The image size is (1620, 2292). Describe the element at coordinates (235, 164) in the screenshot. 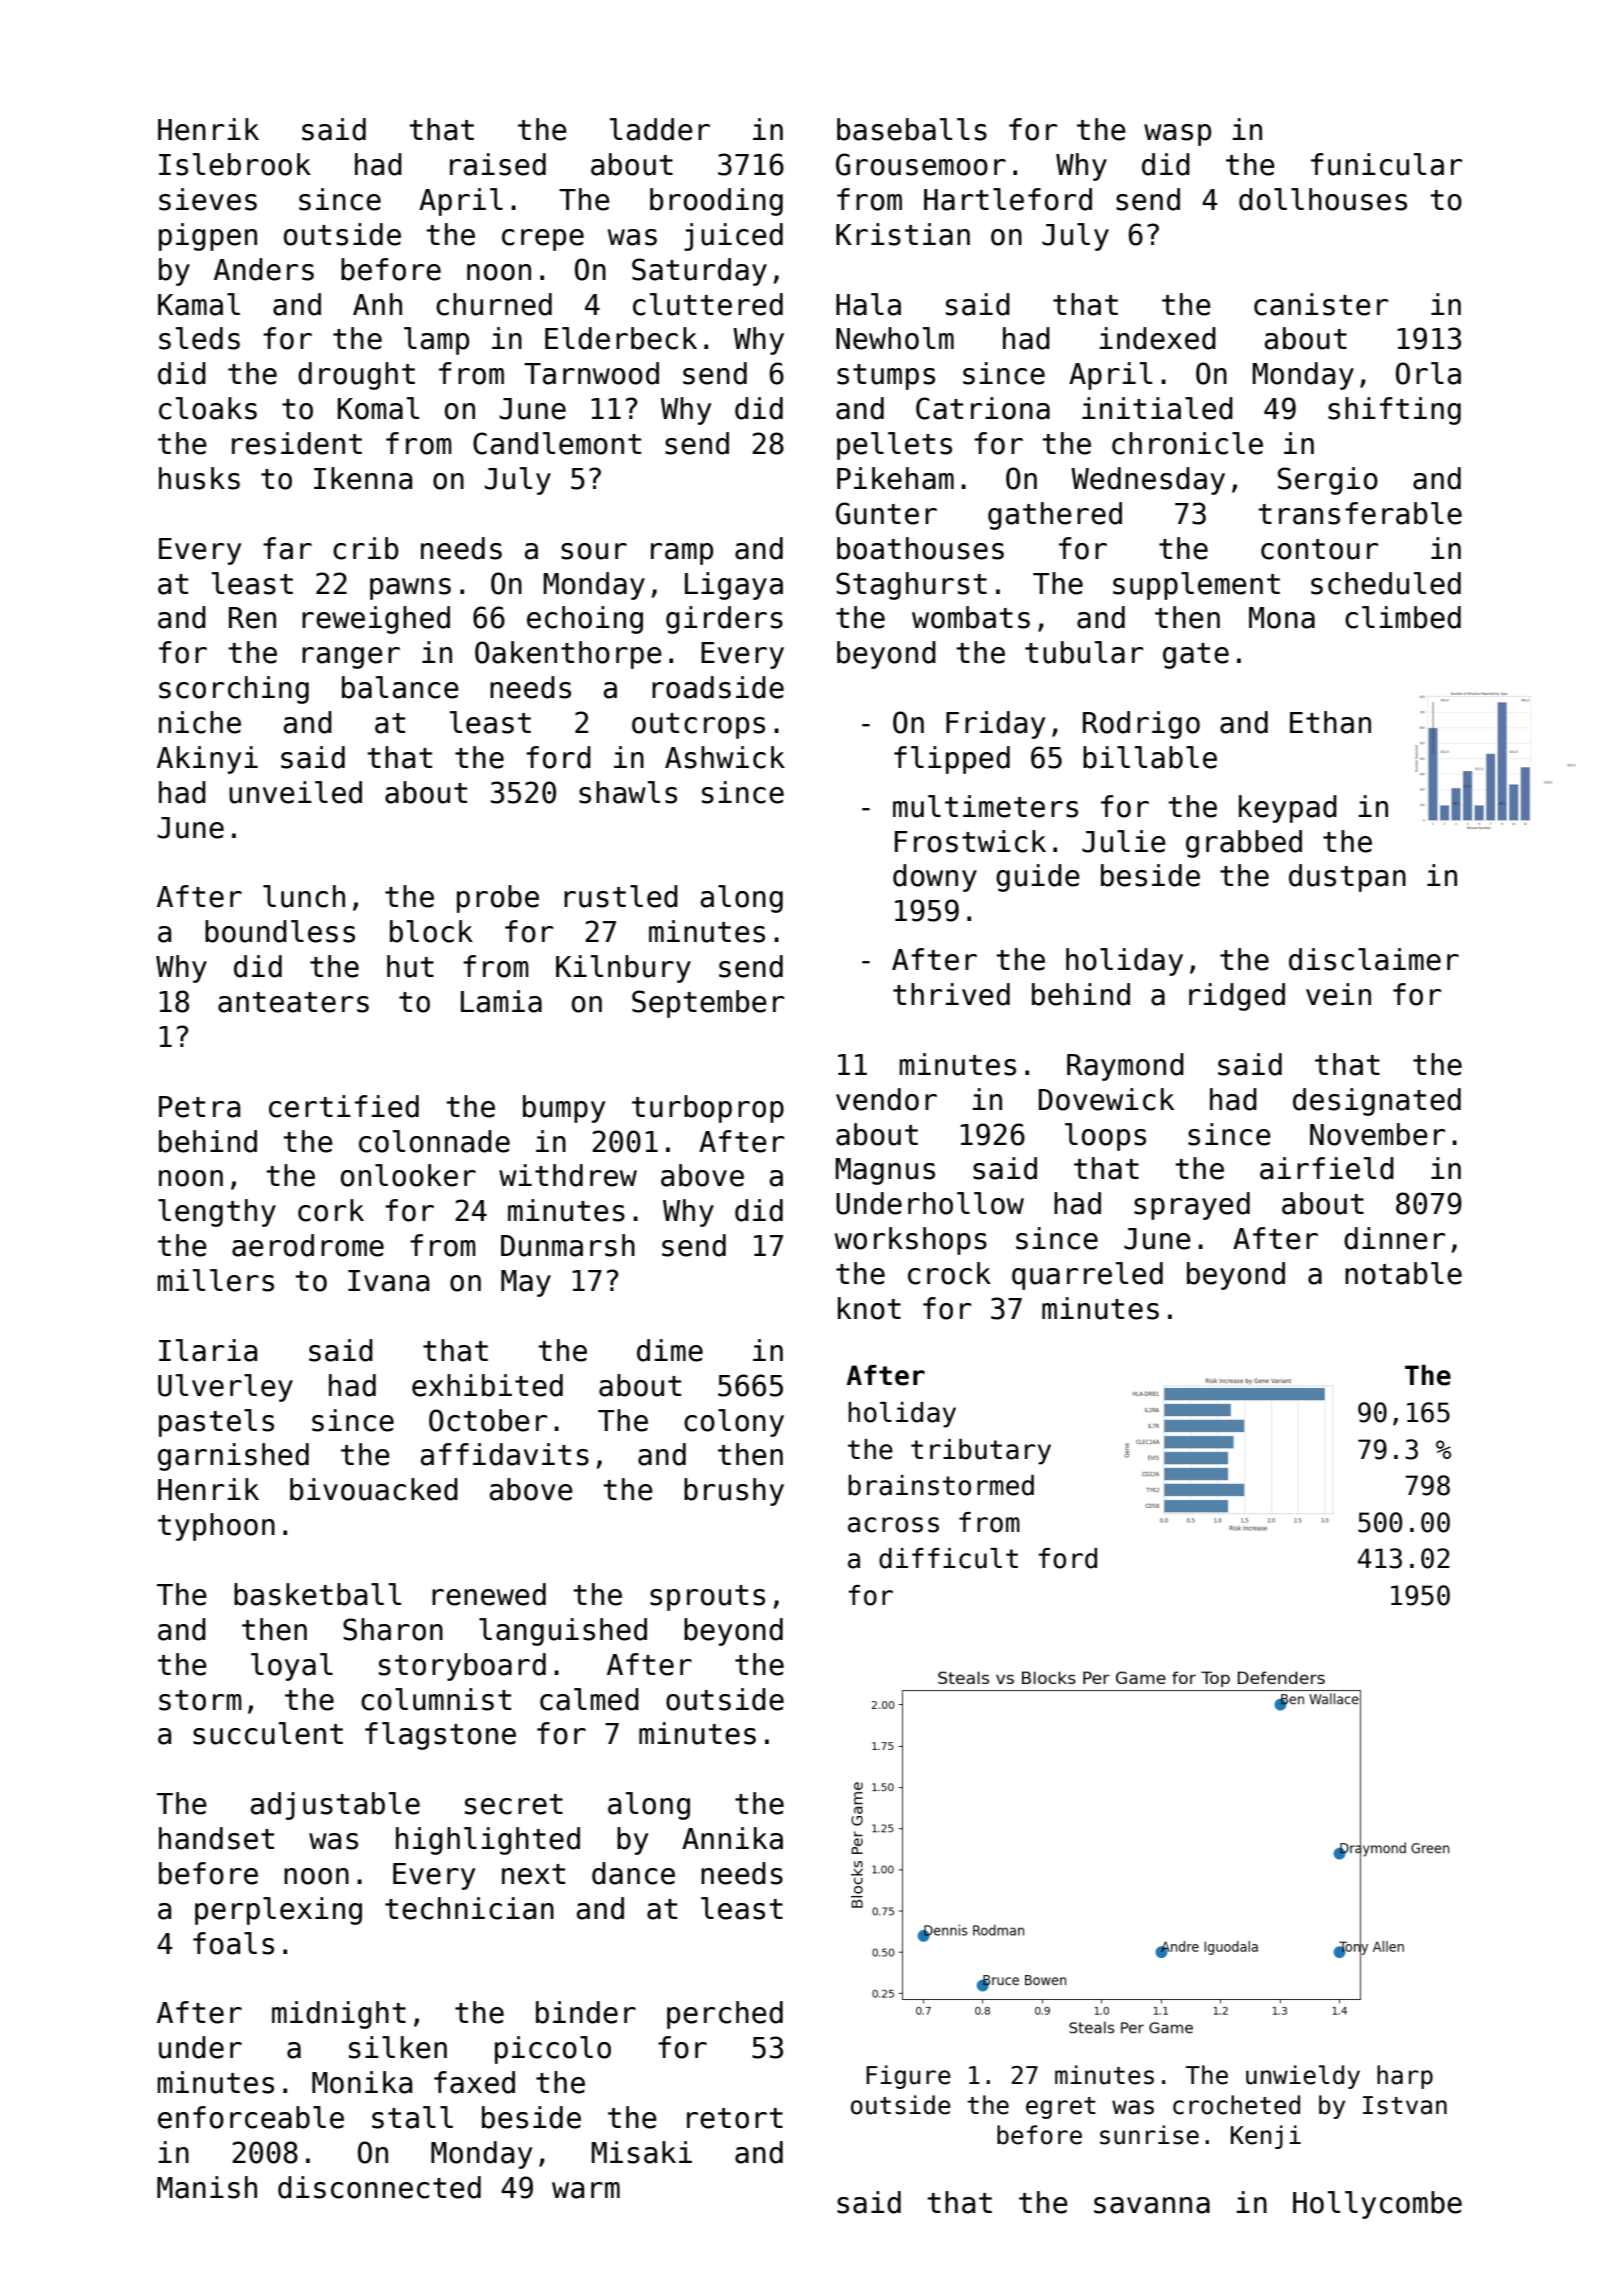

I see `Islebrook` at that location.
